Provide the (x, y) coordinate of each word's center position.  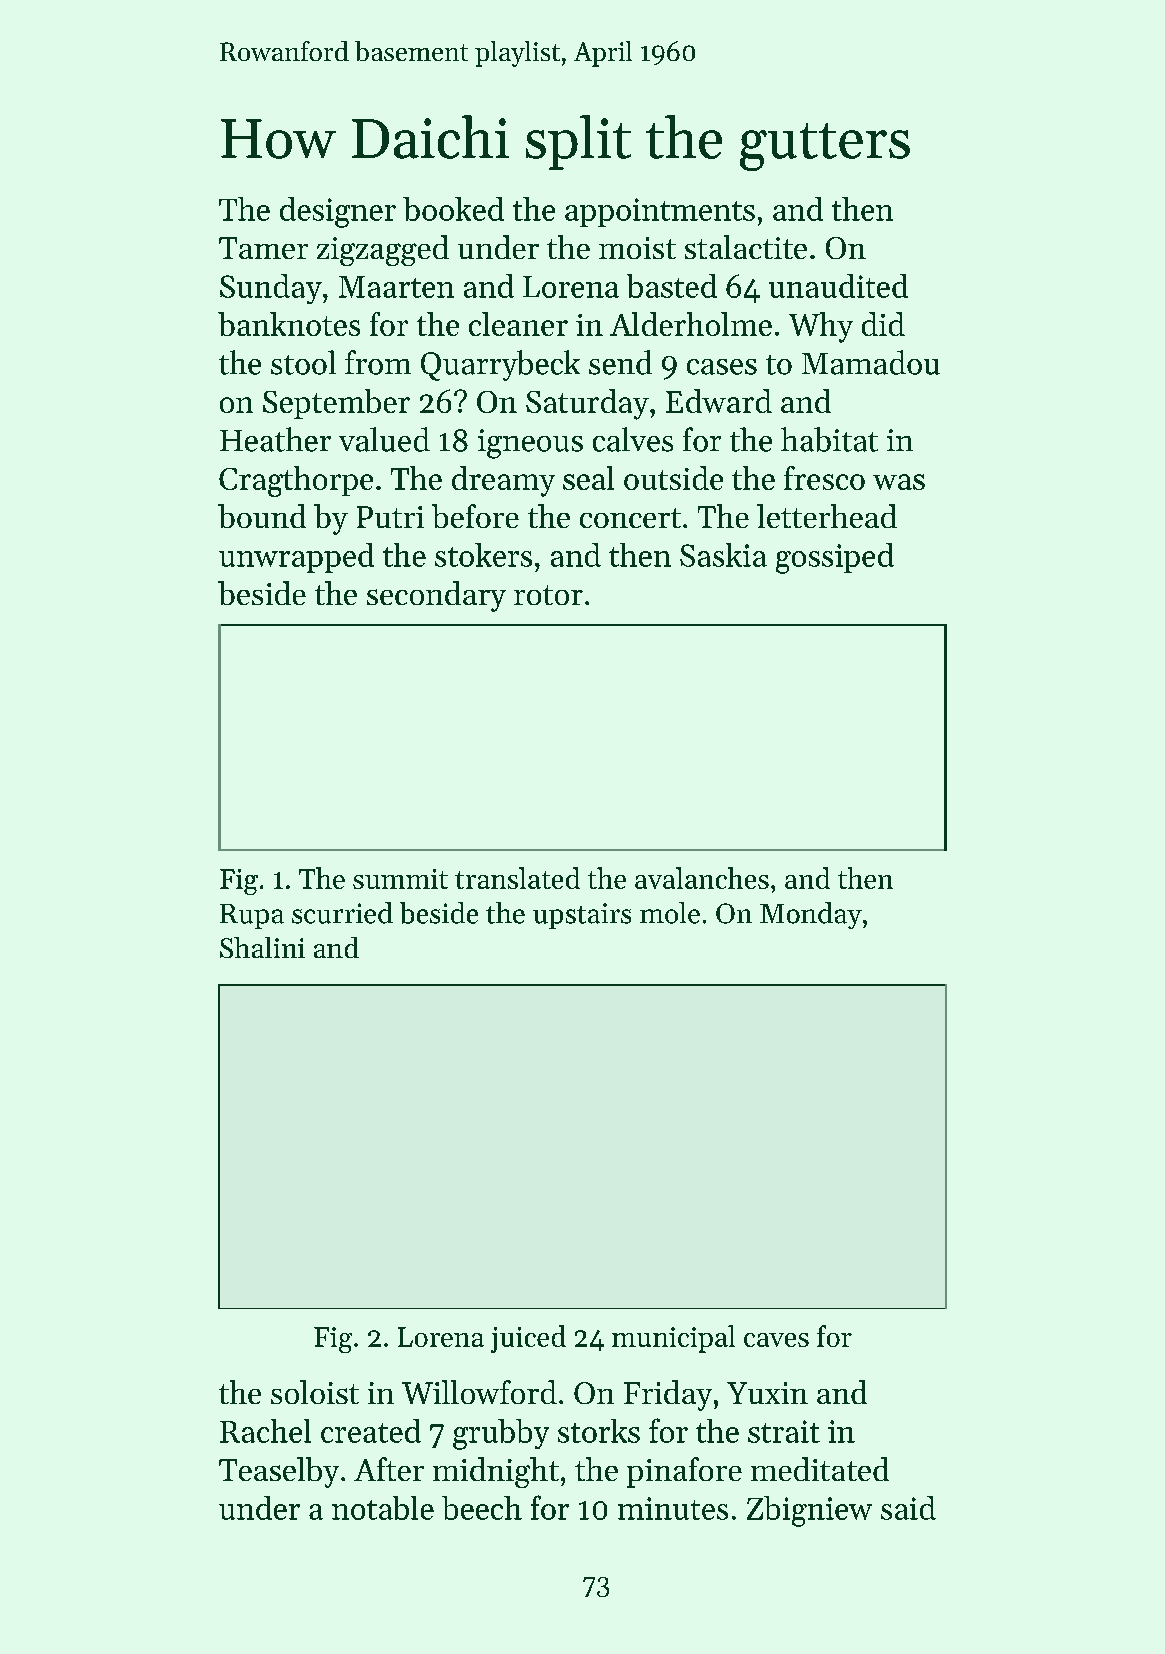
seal (588, 478)
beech (482, 1508)
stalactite (746, 247)
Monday (811, 915)
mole (670, 913)
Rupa (252, 916)
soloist (315, 1392)
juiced (528, 1339)
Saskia (723, 555)
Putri (390, 517)
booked (453, 209)
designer (338, 212)
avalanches (702, 878)
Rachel (265, 1431)
